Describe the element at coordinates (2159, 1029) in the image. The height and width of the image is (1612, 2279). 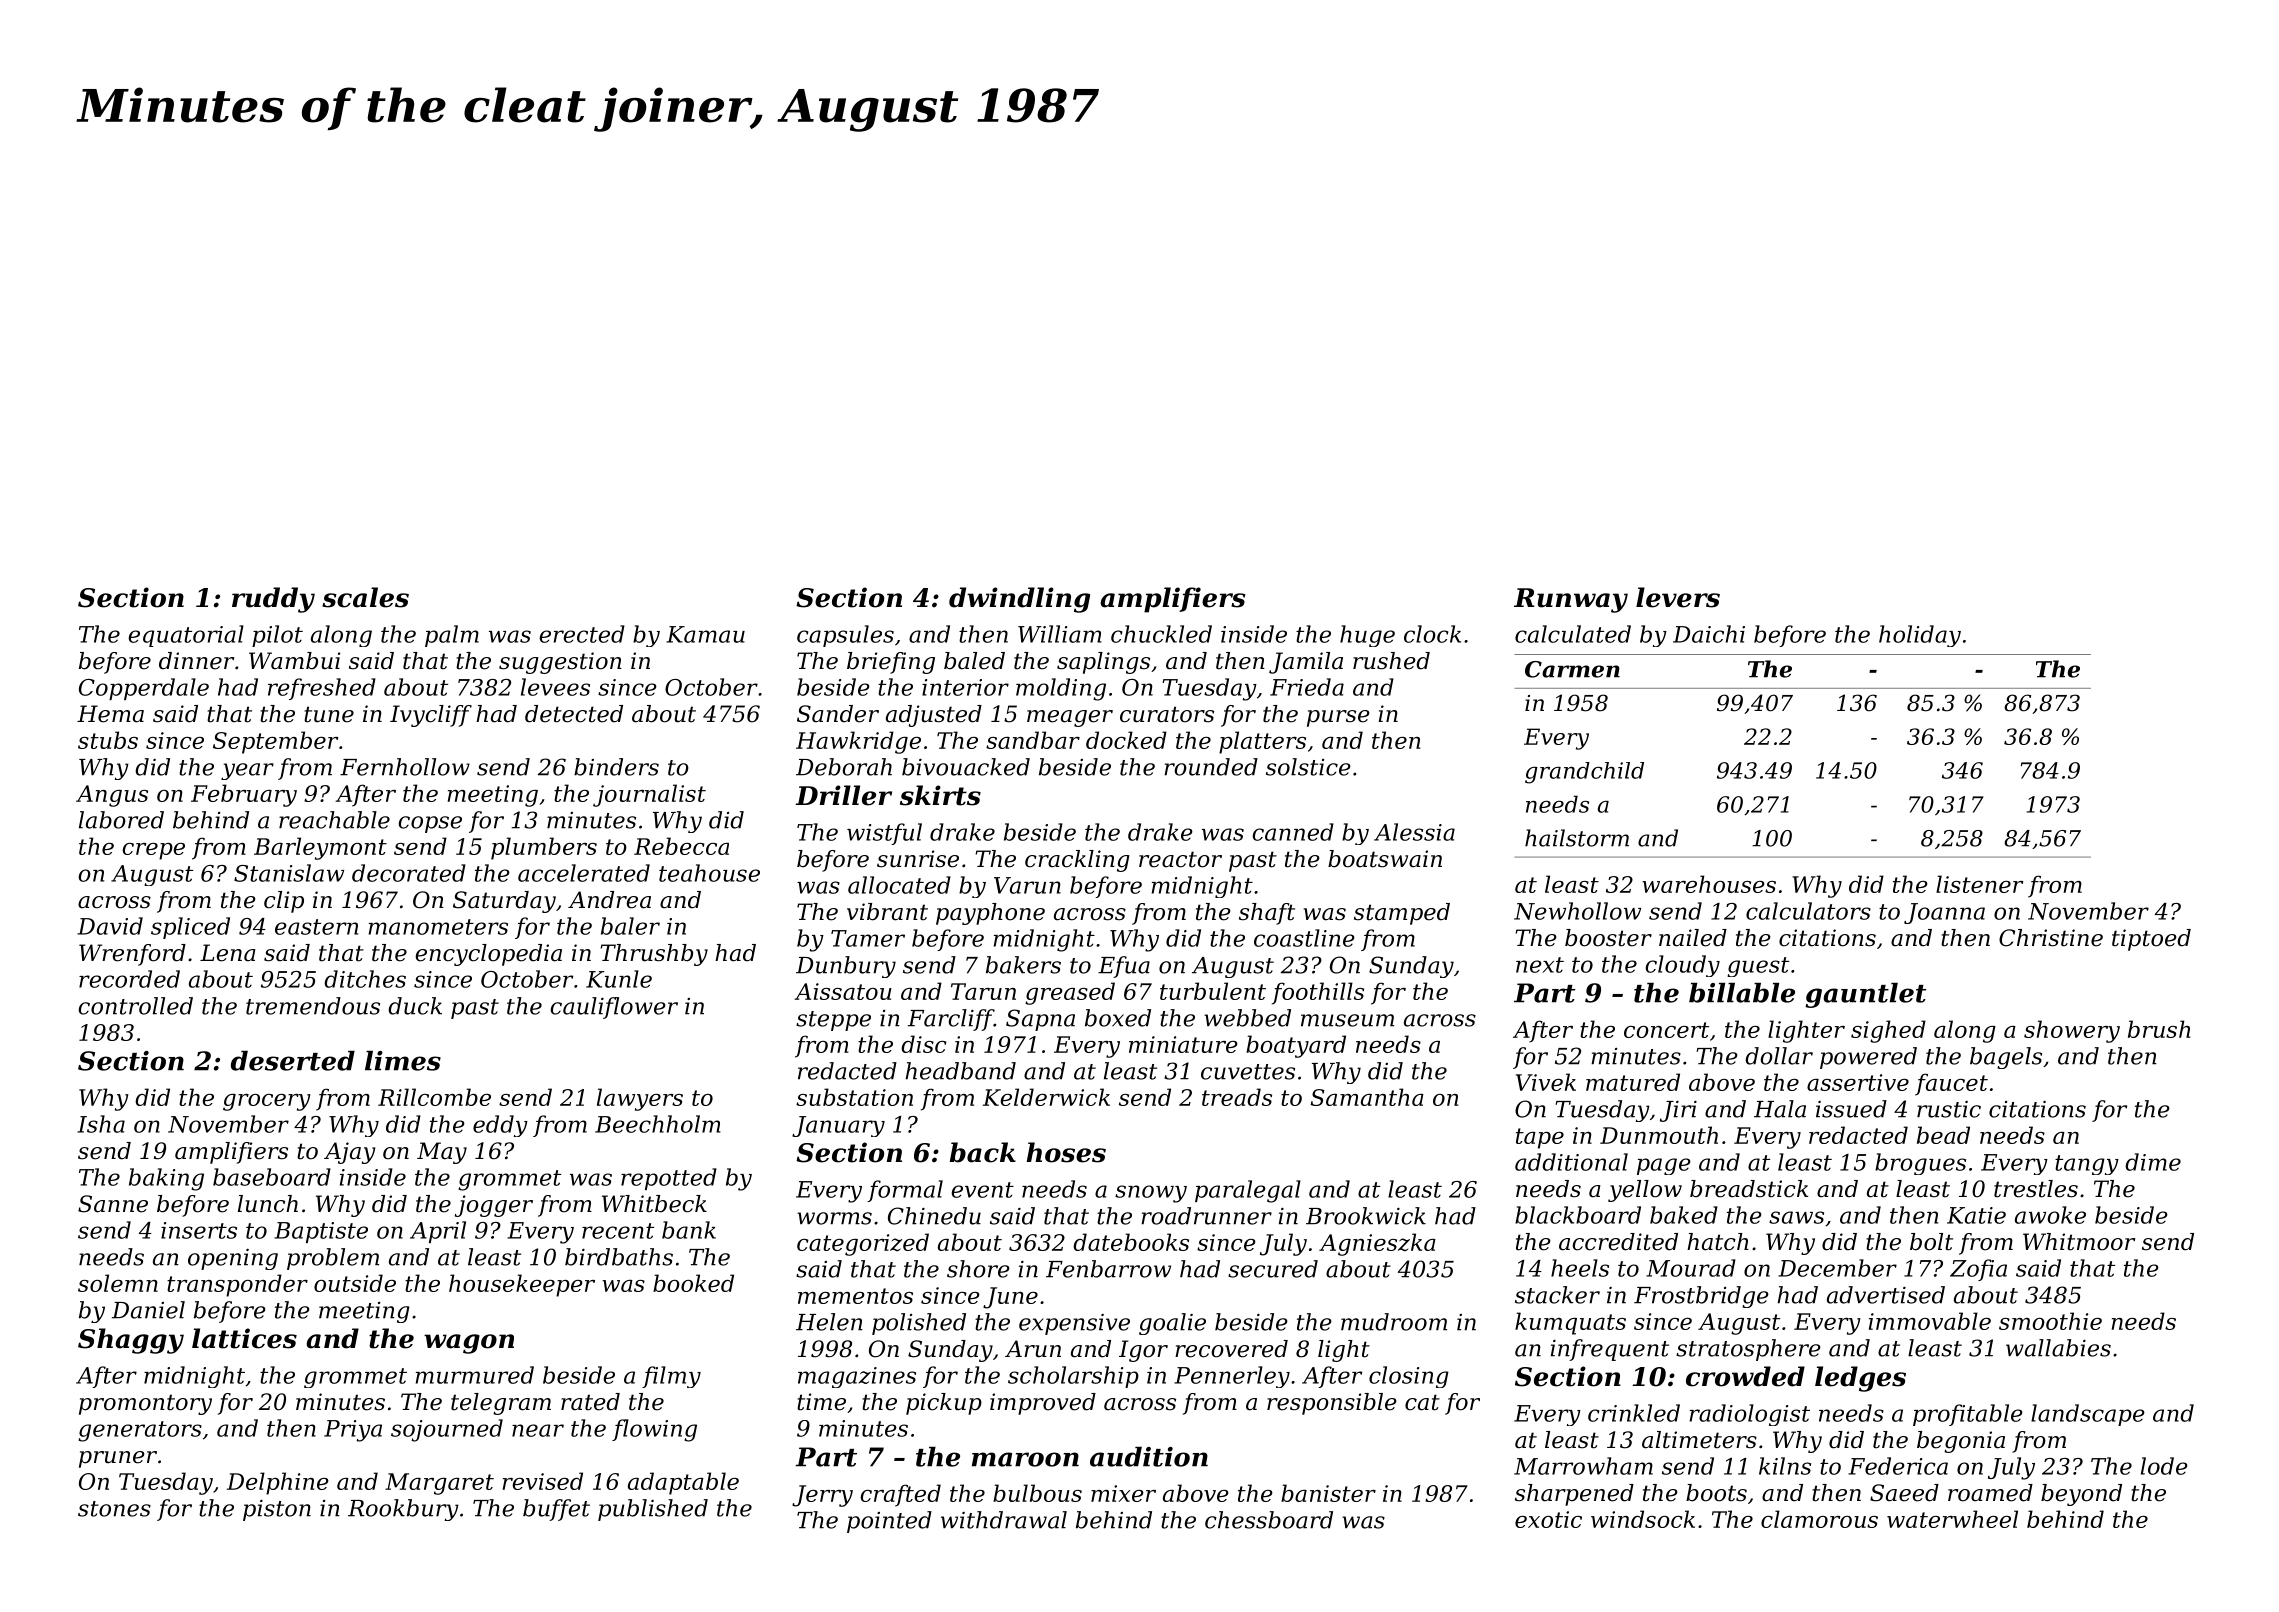
I see `brush` at that location.
